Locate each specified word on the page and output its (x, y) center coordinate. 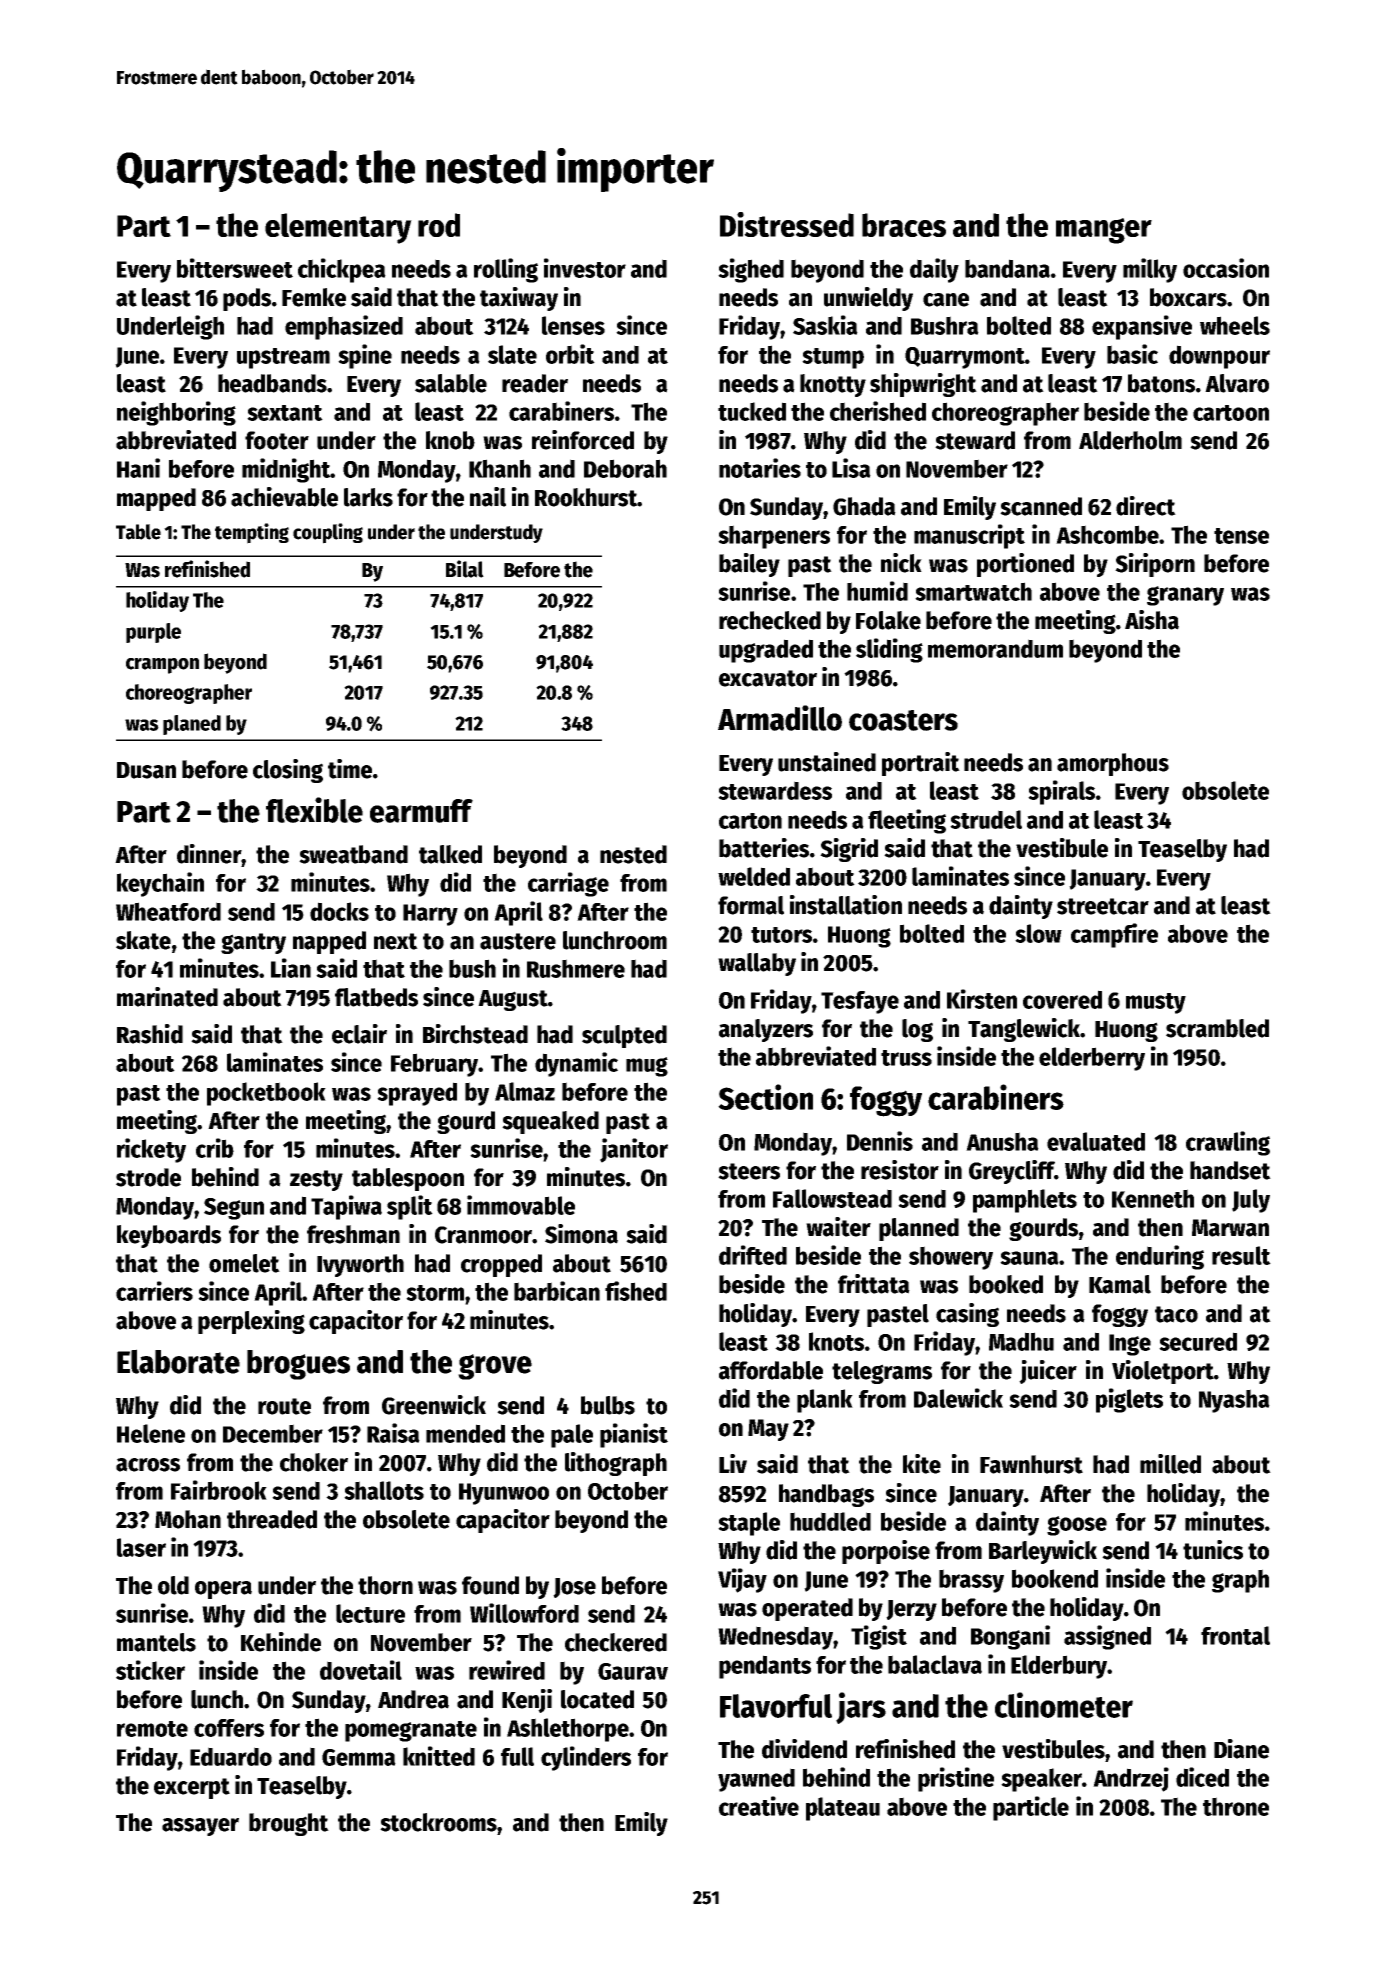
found (490, 1585)
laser (141, 1547)
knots (836, 1341)
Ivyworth (360, 1265)
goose (1077, 1526)
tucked (752, 411)
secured (1198, 1341)
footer (277, 440)
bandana (1007, 268)
